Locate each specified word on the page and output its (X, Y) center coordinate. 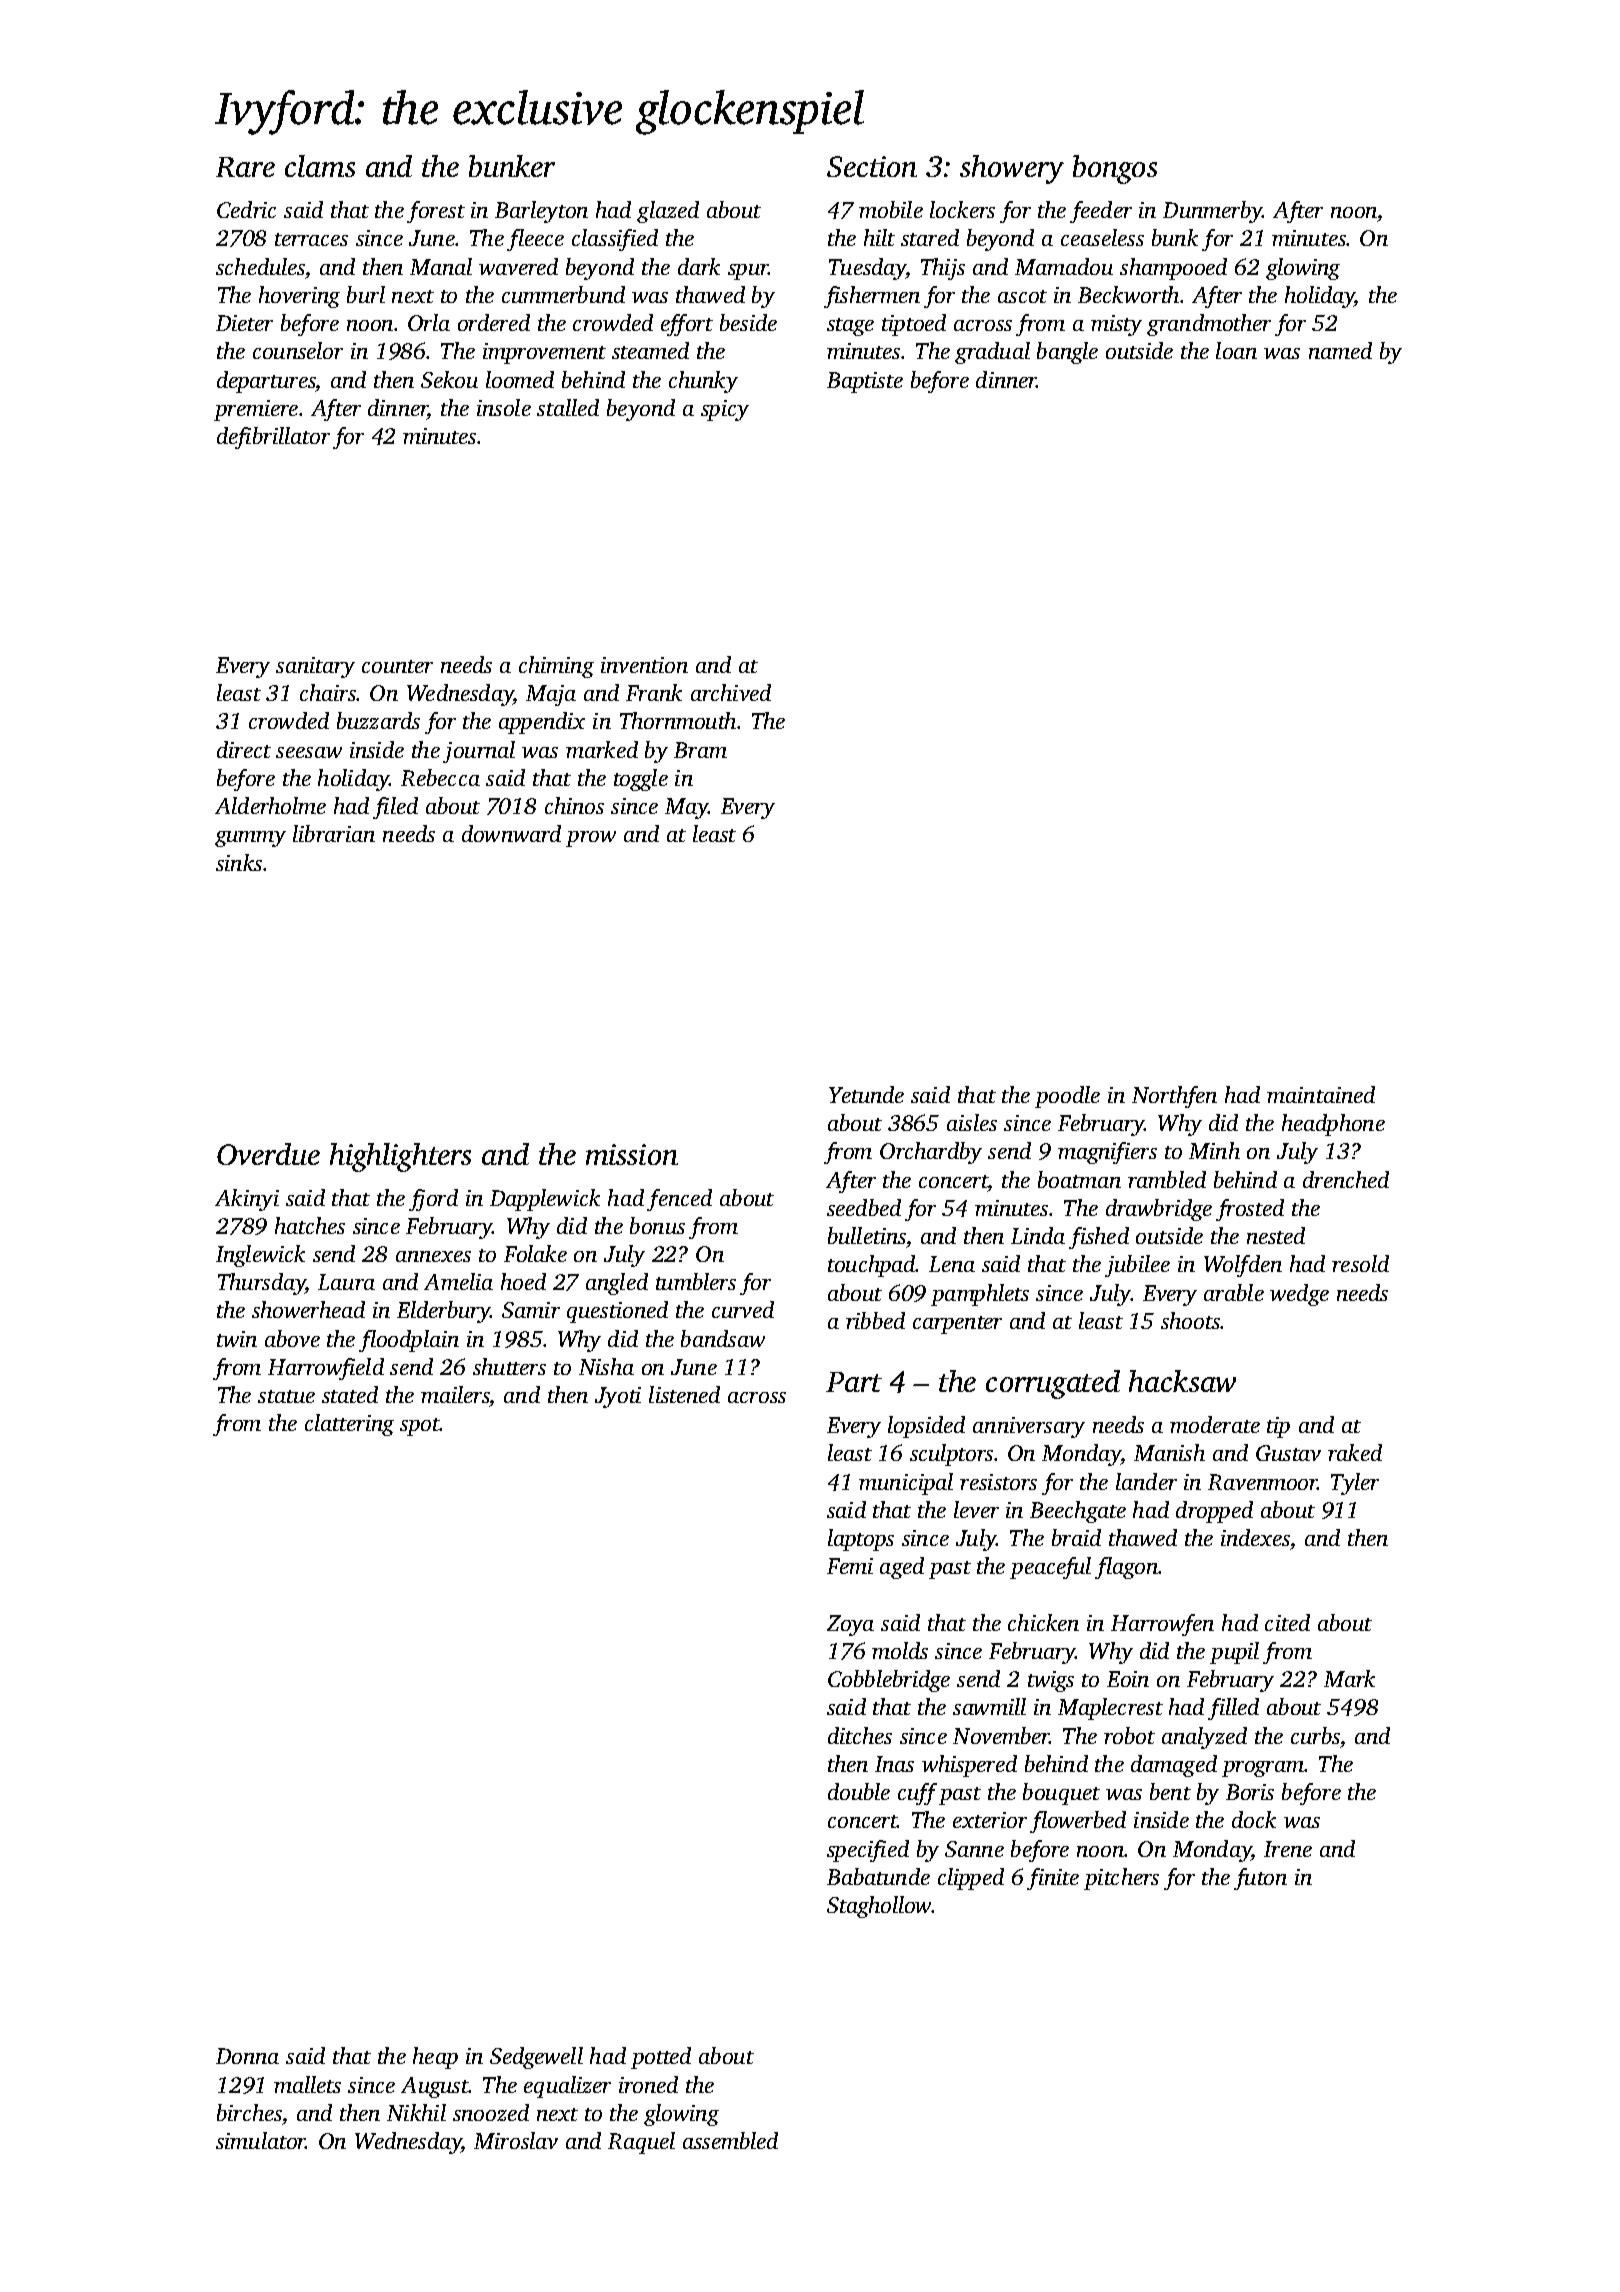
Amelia (458, 1281)
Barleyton (541, 212)
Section (872, 166)
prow (591, 839)
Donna (247, 2056)
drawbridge (1159, 1210)
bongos (1115, 169)
